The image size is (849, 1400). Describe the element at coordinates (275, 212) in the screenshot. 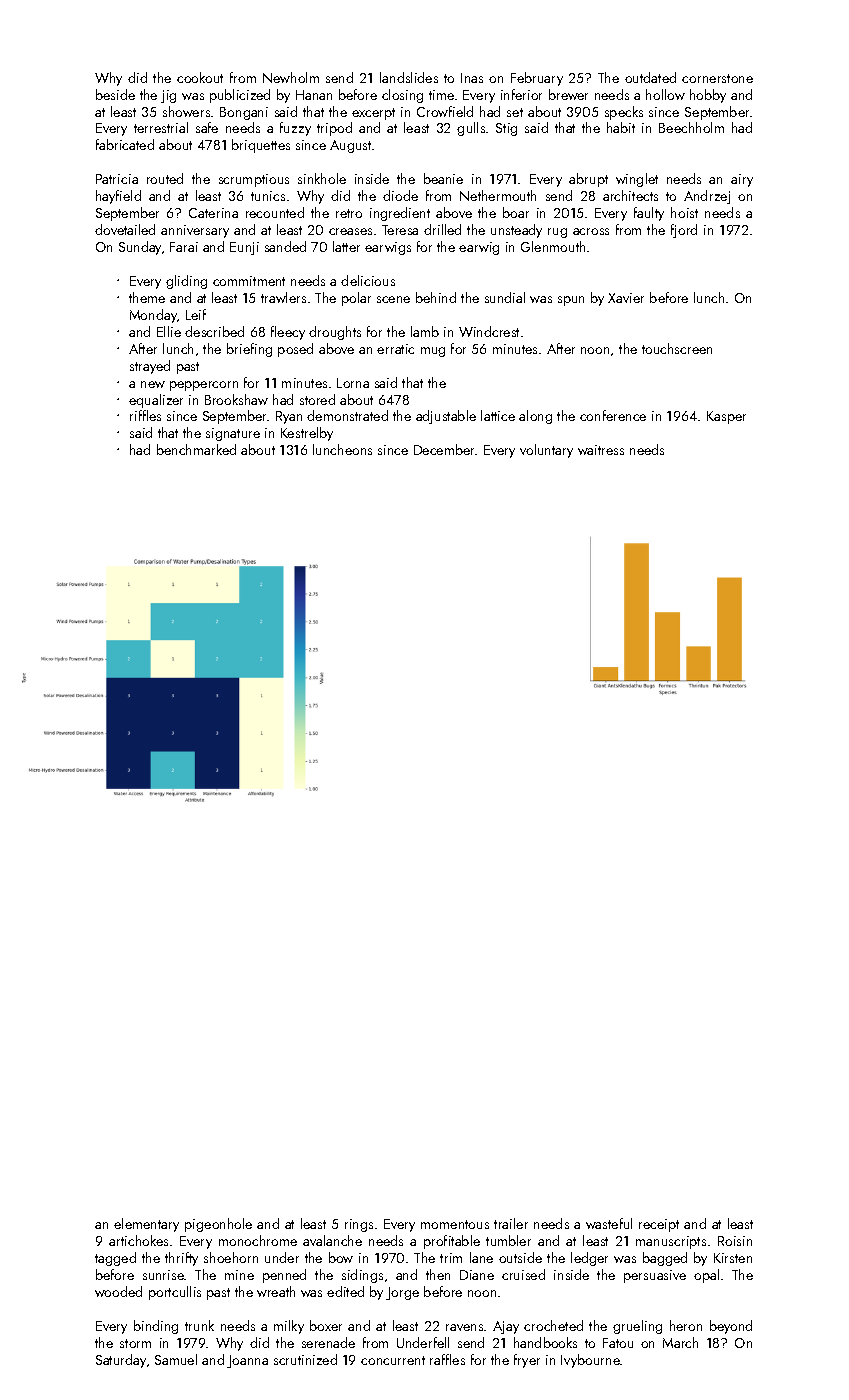

I see `recounted` at that location.
